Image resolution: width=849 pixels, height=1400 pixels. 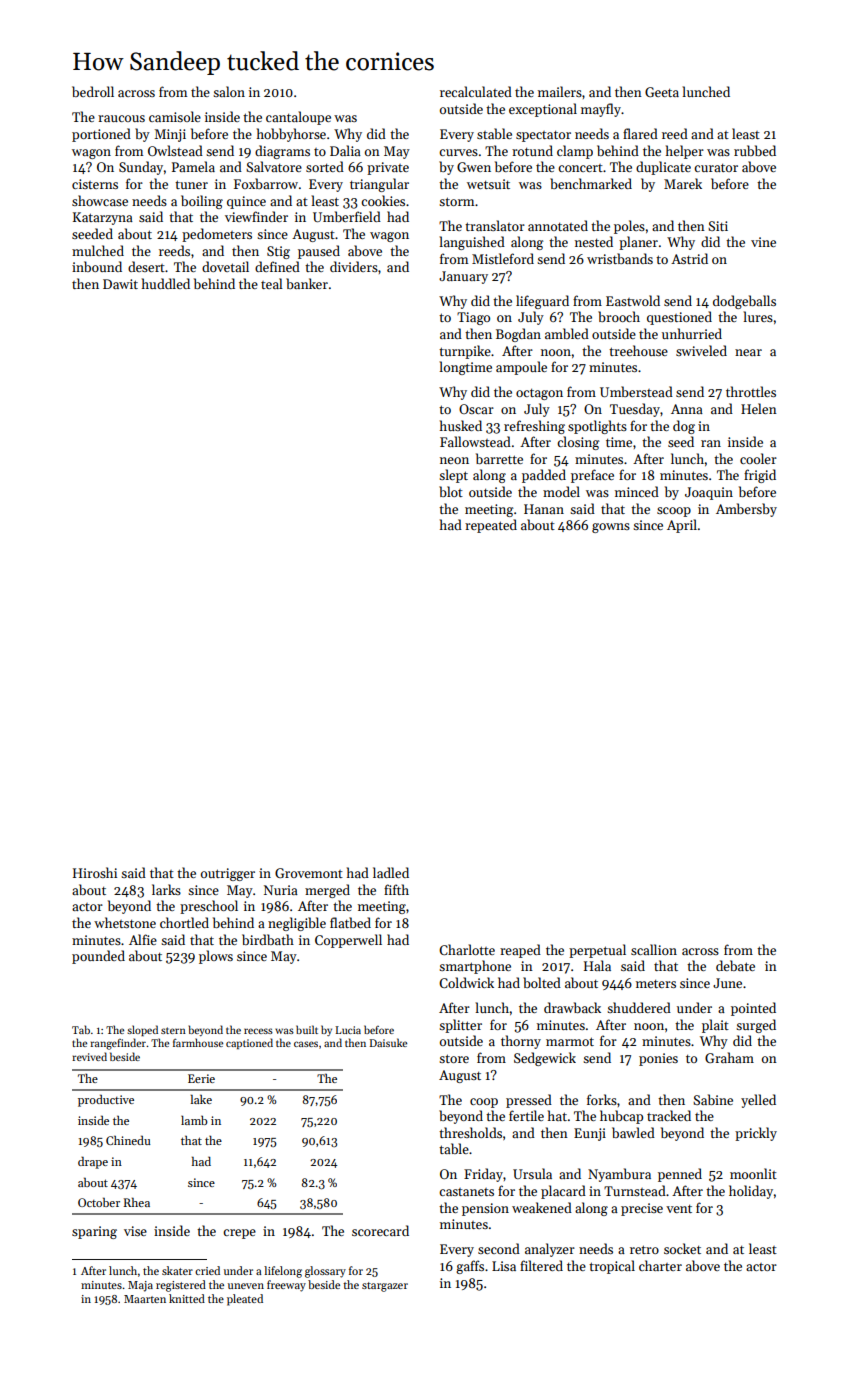 What do you see at coordinates (476, 91) in the screenshot?
I see `recalculated` at bounding box center [476, 91].
